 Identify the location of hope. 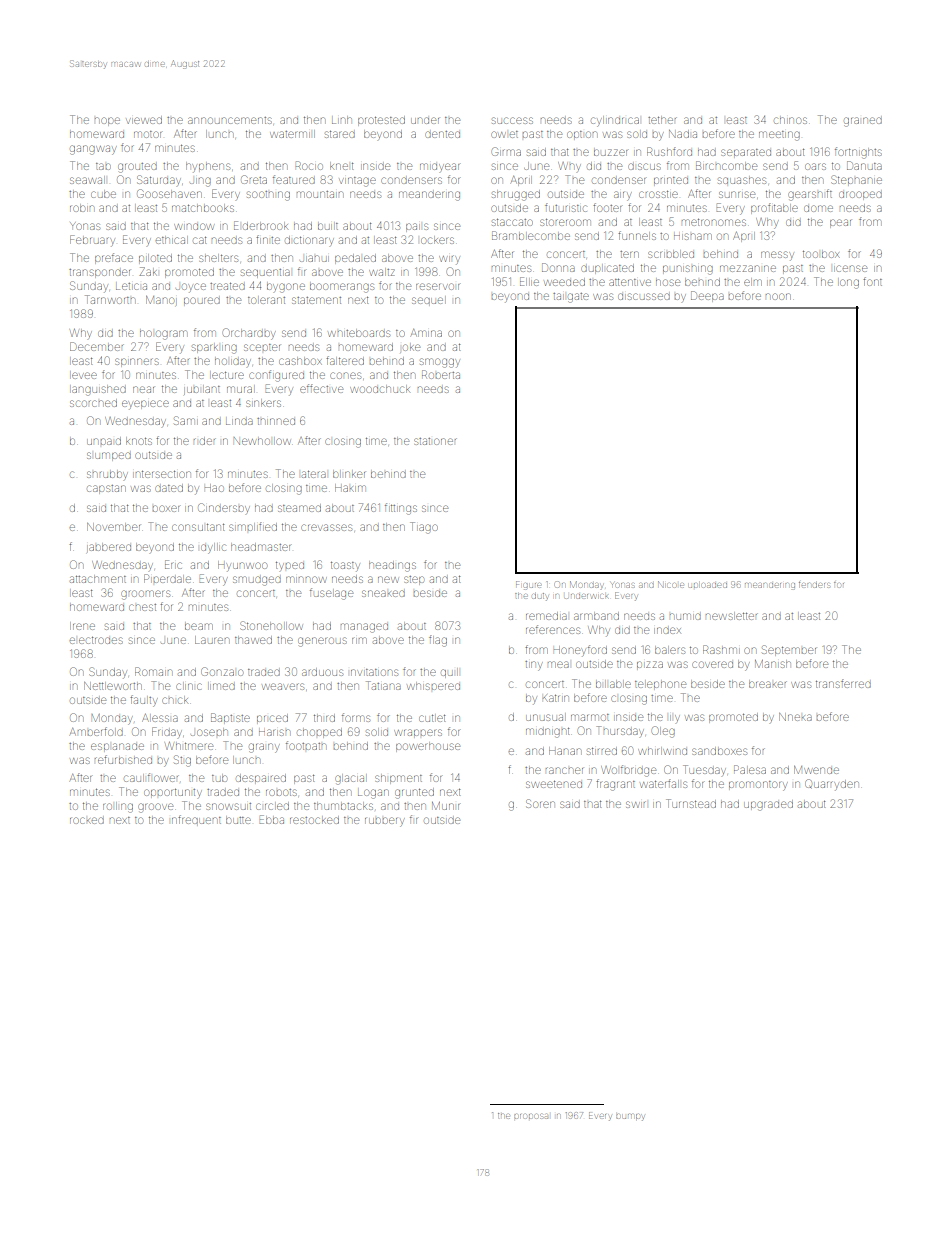
(107, 121).
